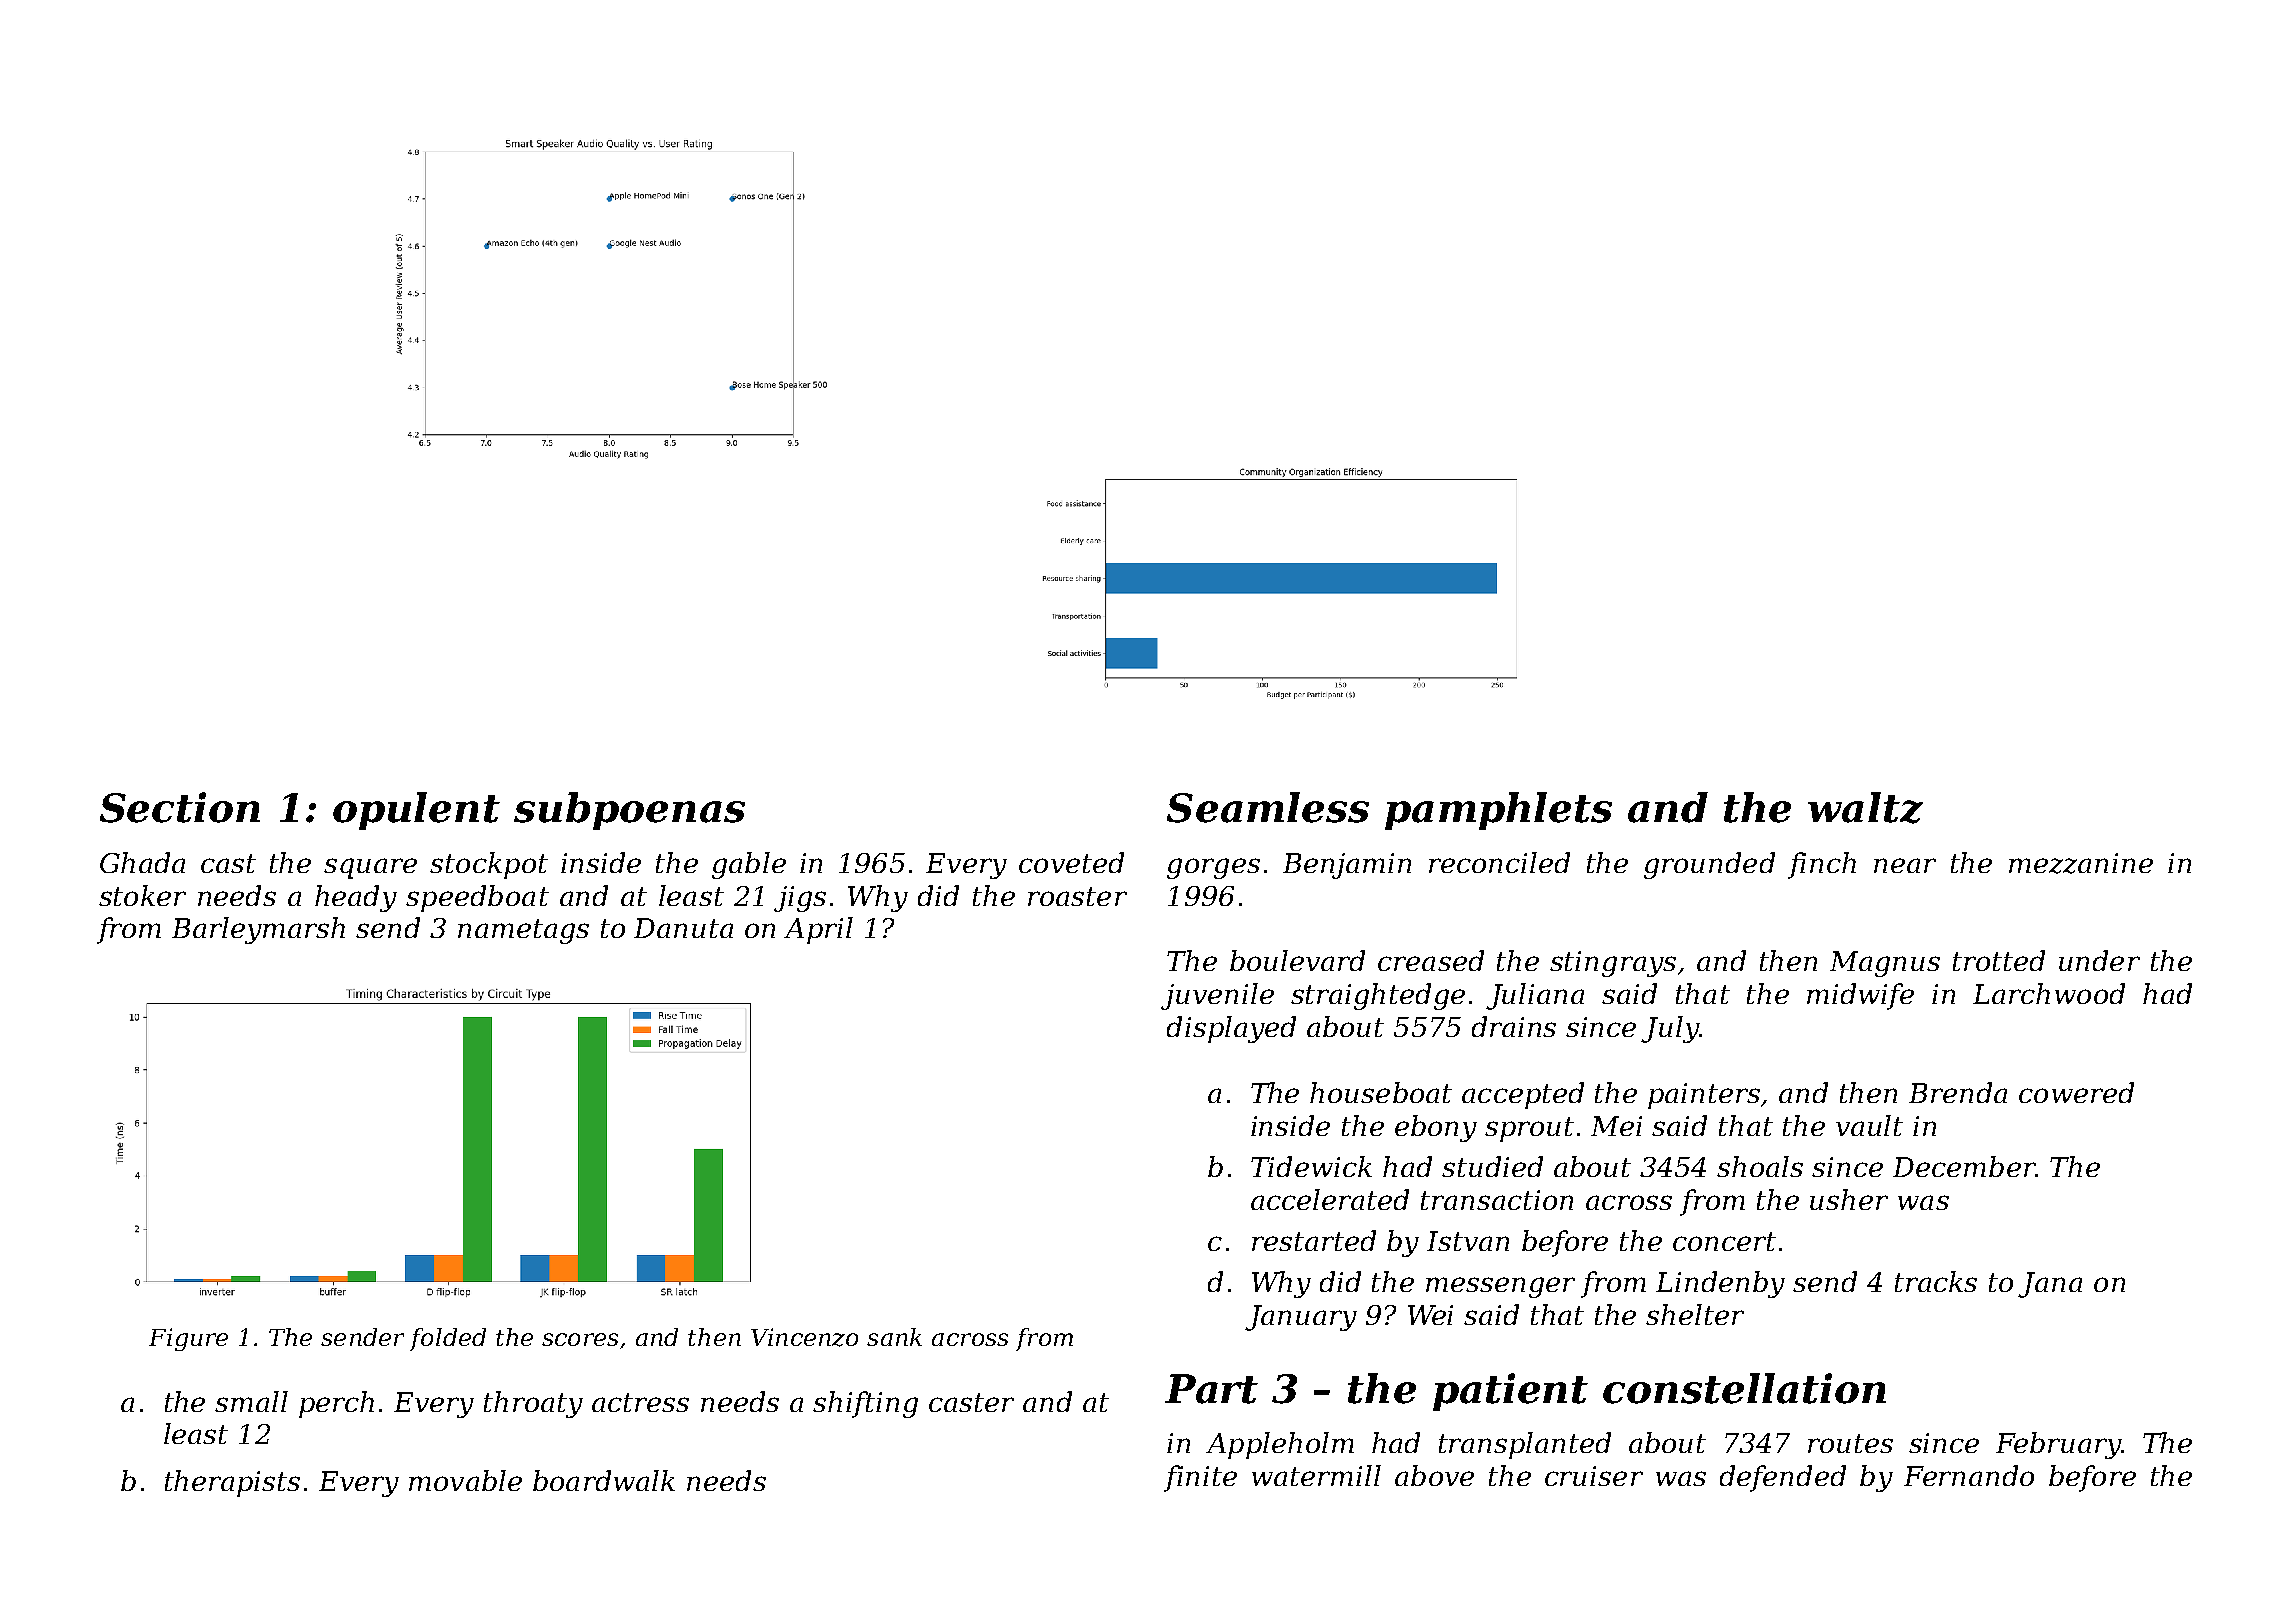 This screenshot has height=1620, width=2292. I want to click on sank, so click(894, 1337).
